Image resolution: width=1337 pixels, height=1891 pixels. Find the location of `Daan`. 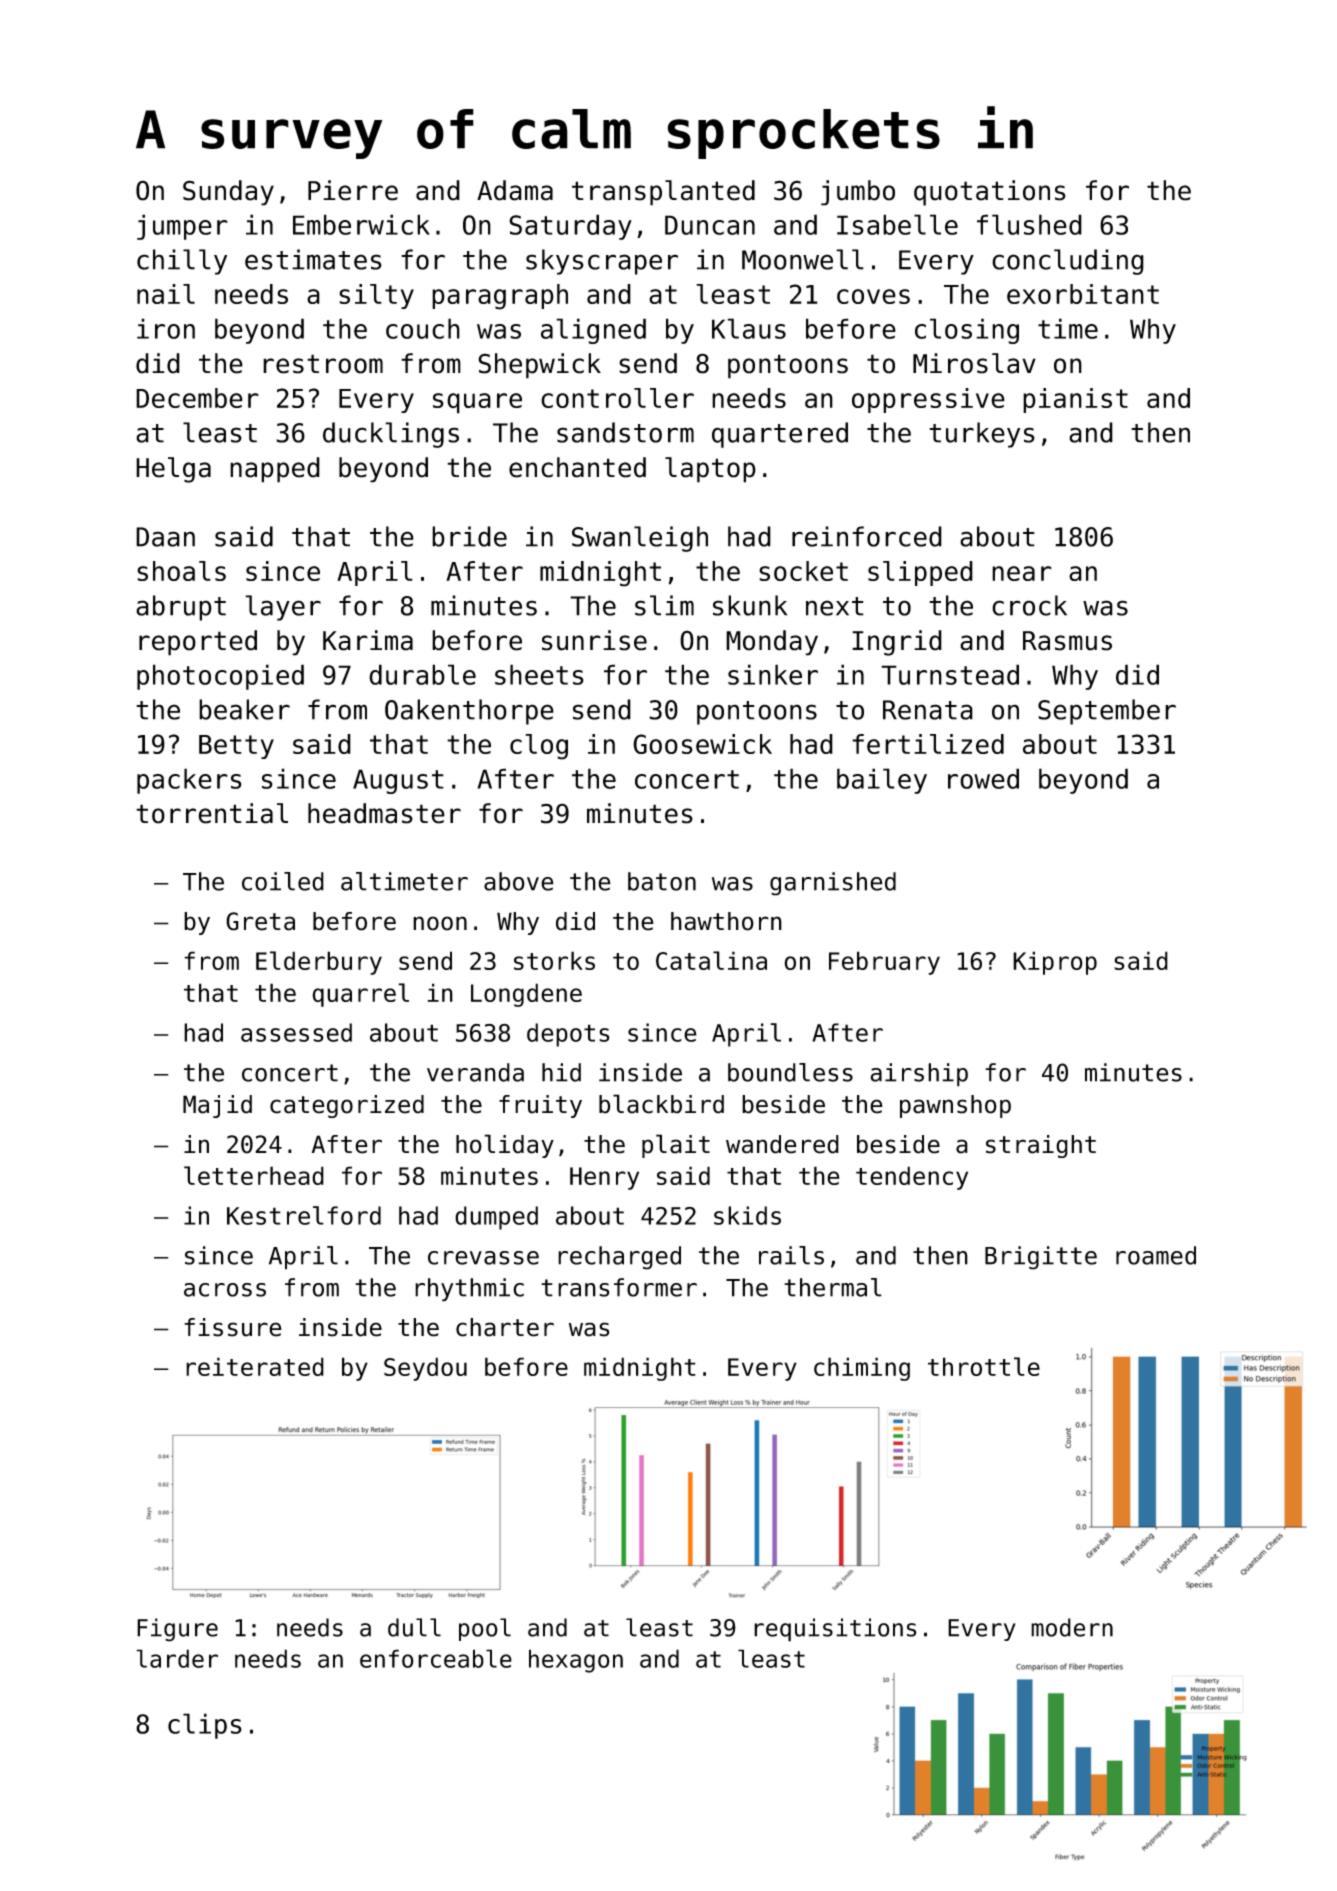

Daan is located at coordinates (165, 537).
